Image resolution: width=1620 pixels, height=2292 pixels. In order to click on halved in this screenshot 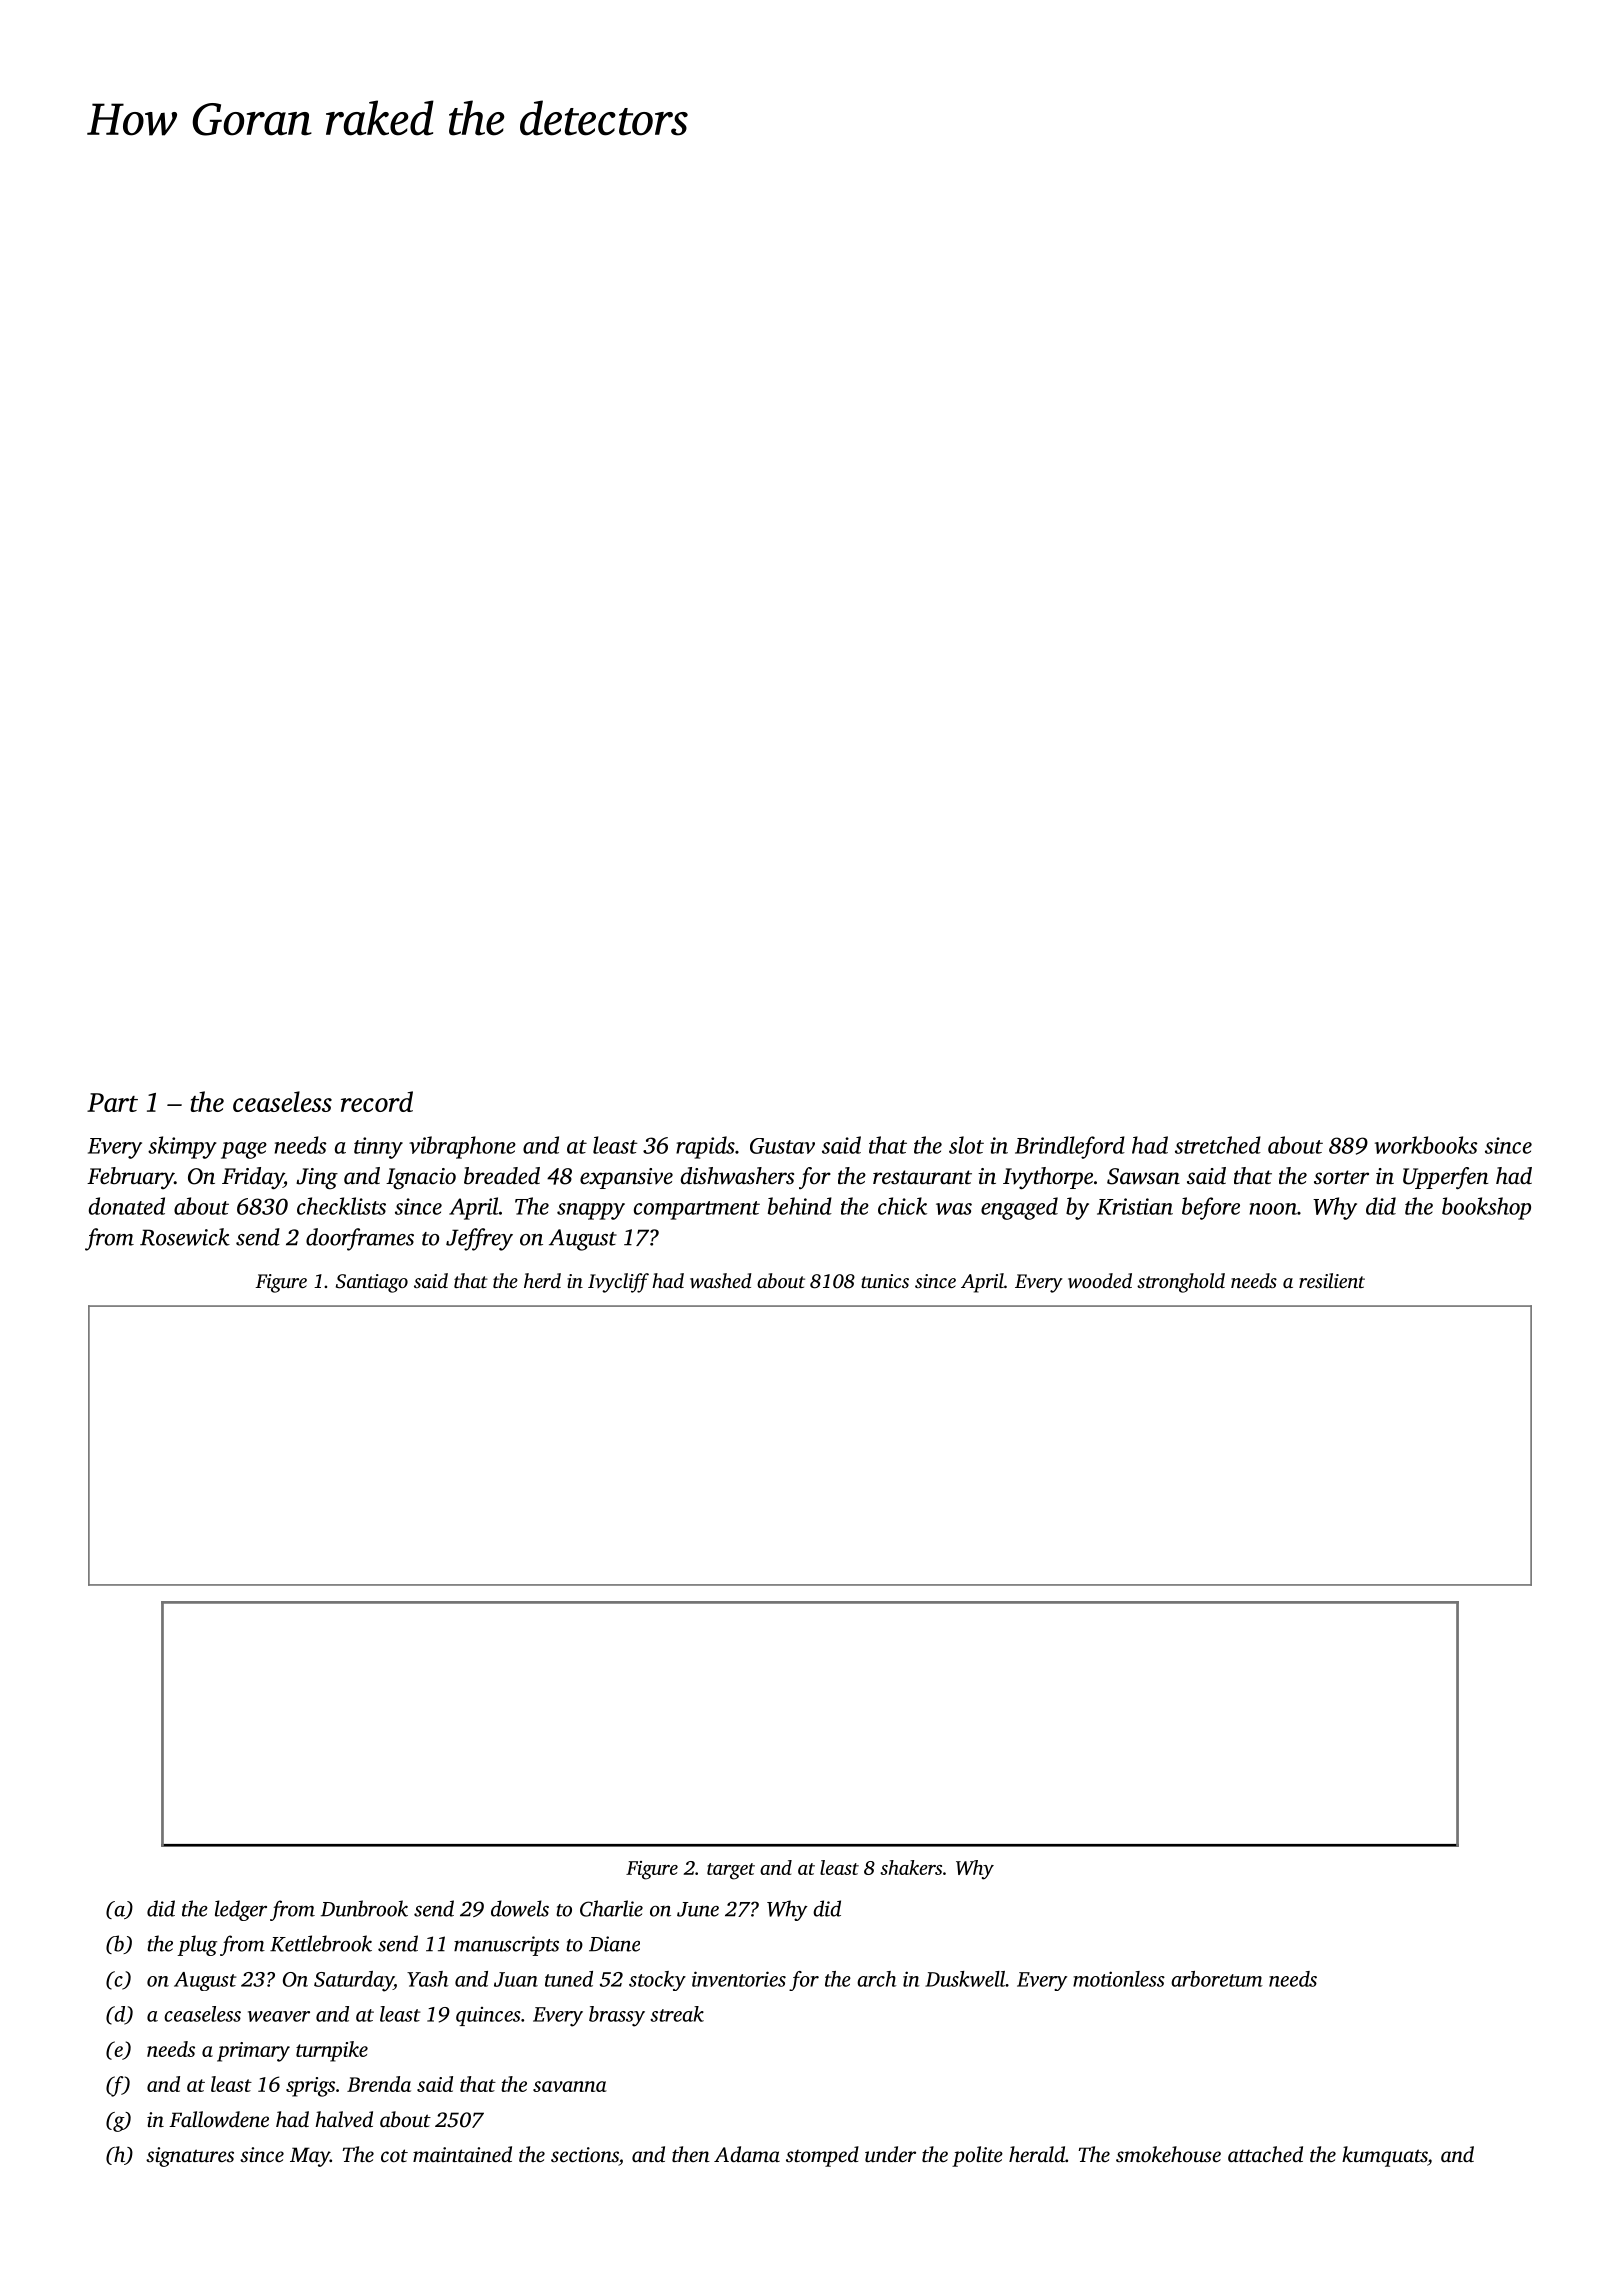, I will do `click(344, 2119)`.
